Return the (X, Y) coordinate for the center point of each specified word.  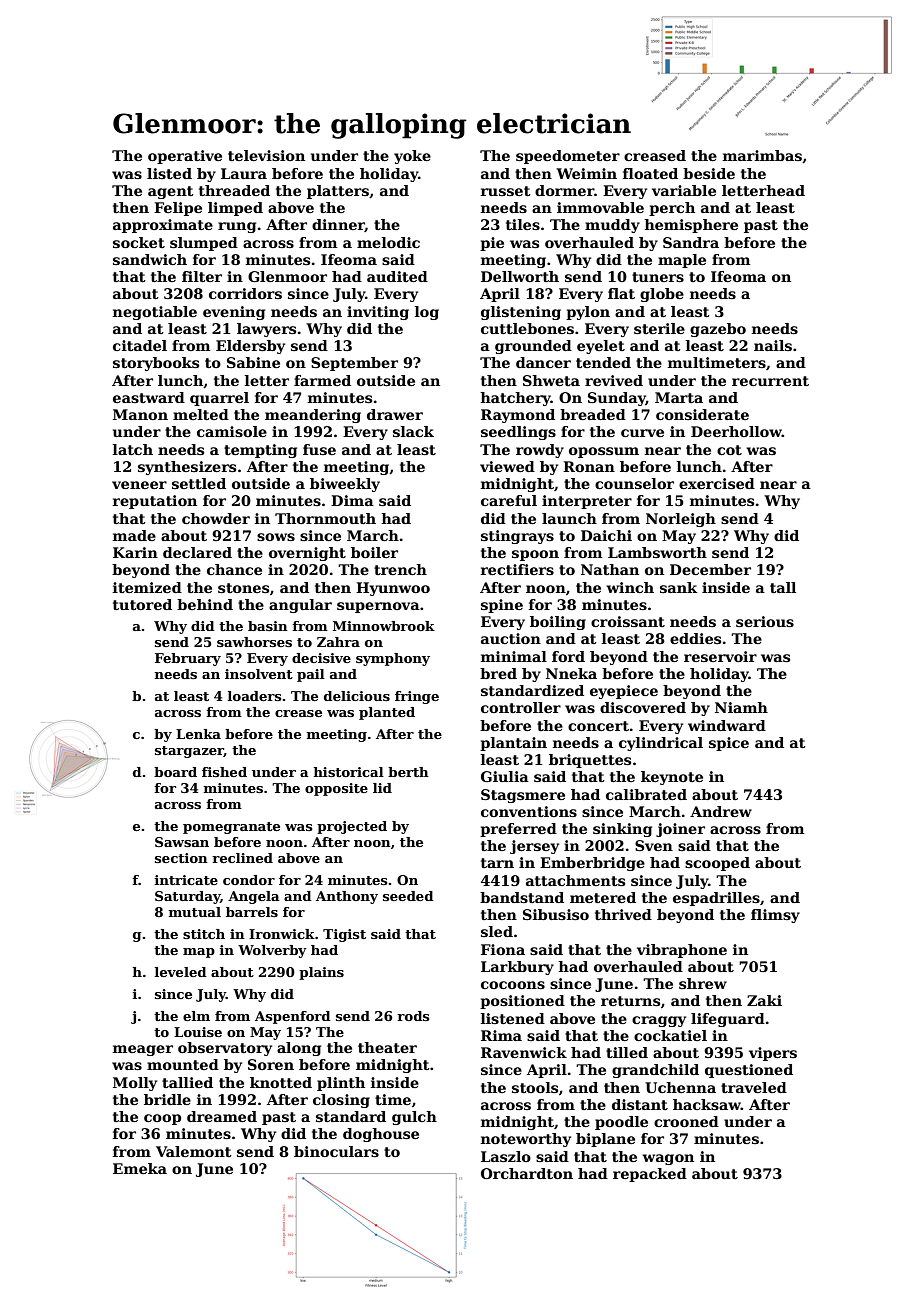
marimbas (762, 155)
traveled (754, 1087)
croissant (628, 621)
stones (243, 588)
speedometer (568, 157)
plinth (341, 1084)
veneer (139, 485)
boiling (558, 623)
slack (413, 431)
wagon (668, 1159)
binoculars (336, 1151)
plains (321, 973)
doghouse (381, 1135)
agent (171, 192)
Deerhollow (736, 431)
